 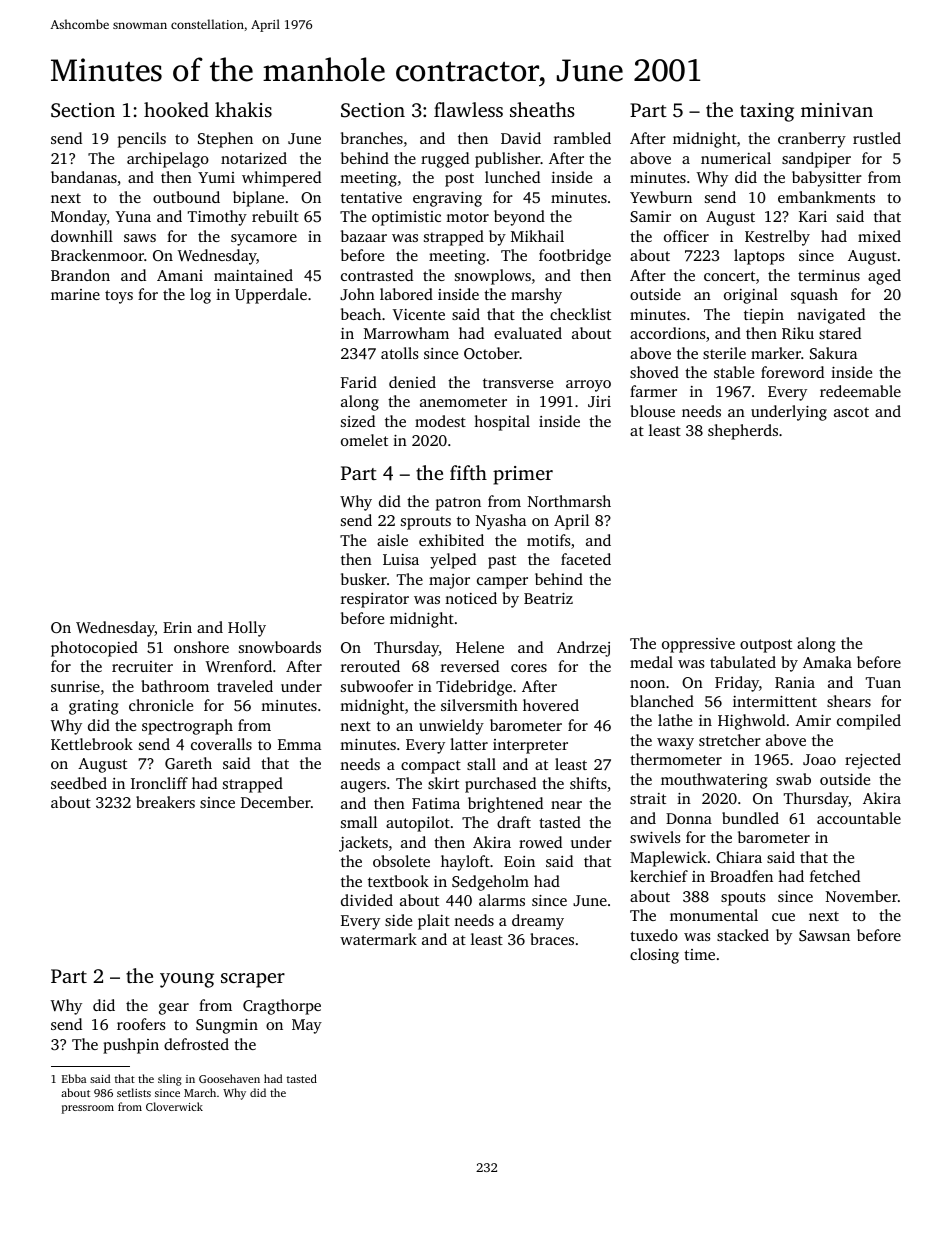 I want to click on Northmarsh, so click(x=569, y=501).
